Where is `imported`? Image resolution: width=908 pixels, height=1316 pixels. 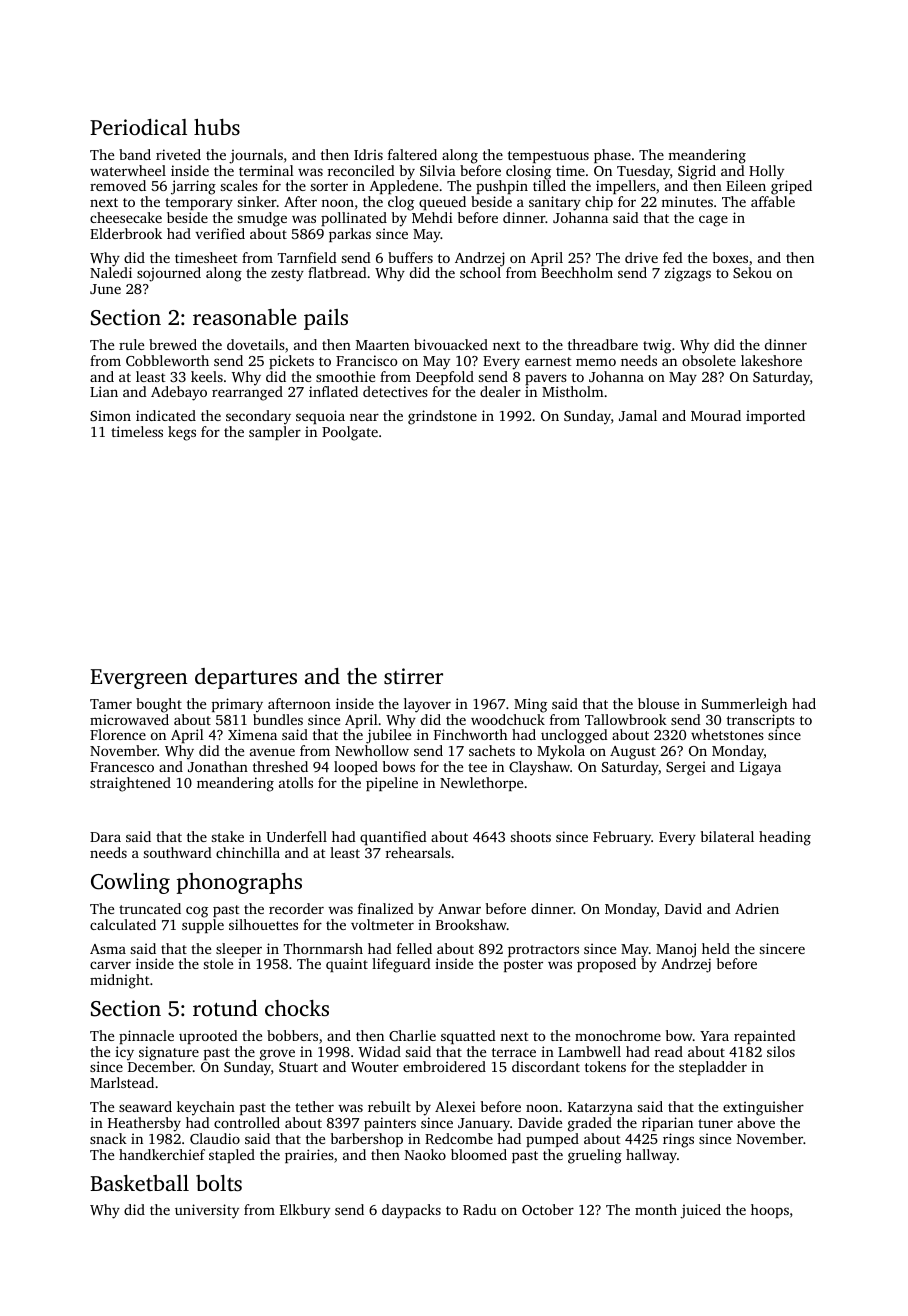 imported is located at coordinates (775, 417).
